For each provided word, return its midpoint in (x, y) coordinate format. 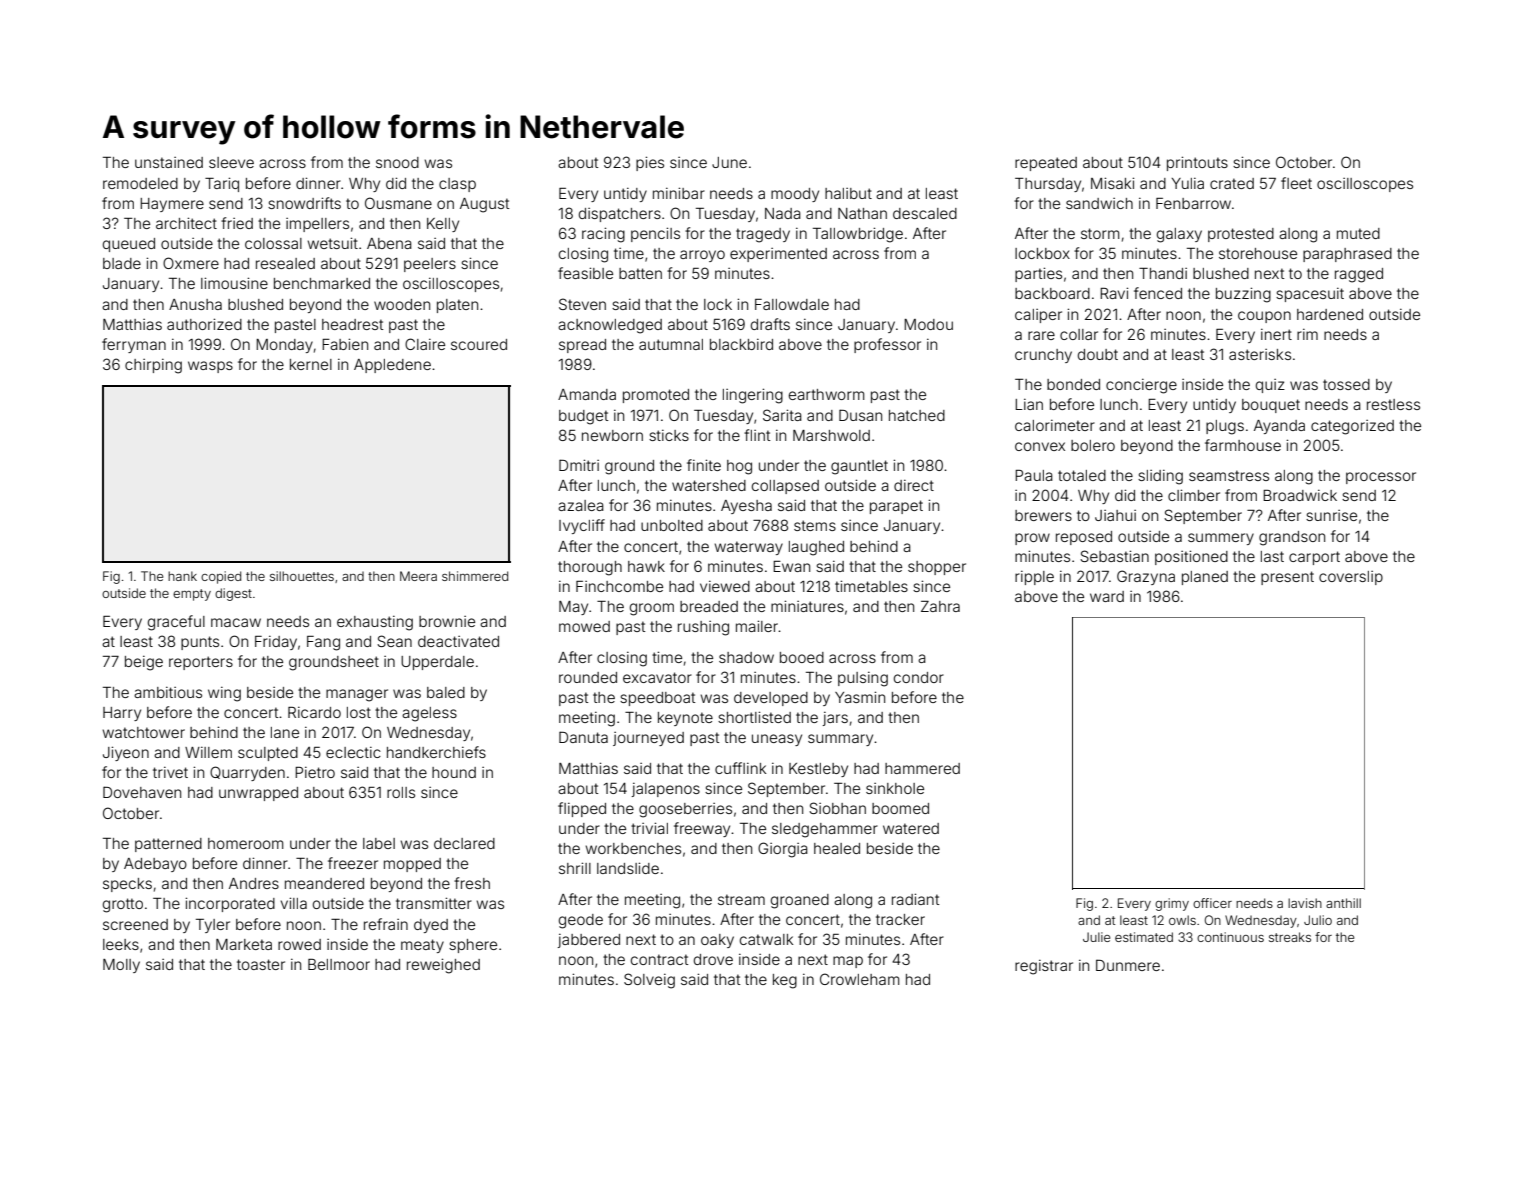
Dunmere (1128, 965)
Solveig (649, 981)
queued (129, 245)
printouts (1197, 163)
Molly (121, 966)
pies (650, 163)
